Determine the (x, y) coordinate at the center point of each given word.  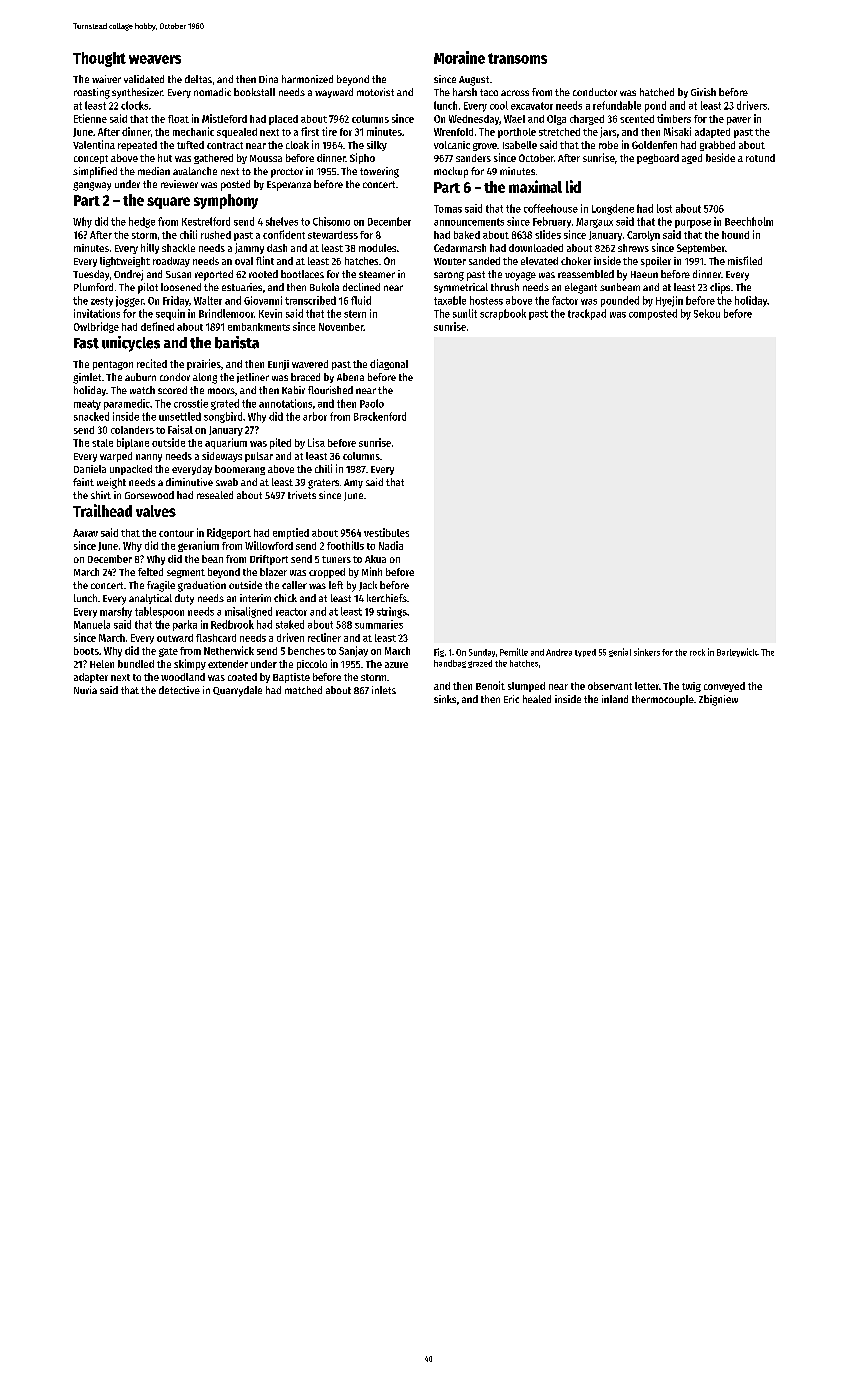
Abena (350, 377)
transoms (517, 58)
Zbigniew (718, 700)
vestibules (386, 532)
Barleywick (737, 652)
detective (179, 690)
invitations (97, 313)
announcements (469, 222)
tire (329, 131)
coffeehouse (551, 208)
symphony (226, 201)
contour (176, 533)
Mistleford (224, 118)
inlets (384, 690)
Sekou (707, 313)
